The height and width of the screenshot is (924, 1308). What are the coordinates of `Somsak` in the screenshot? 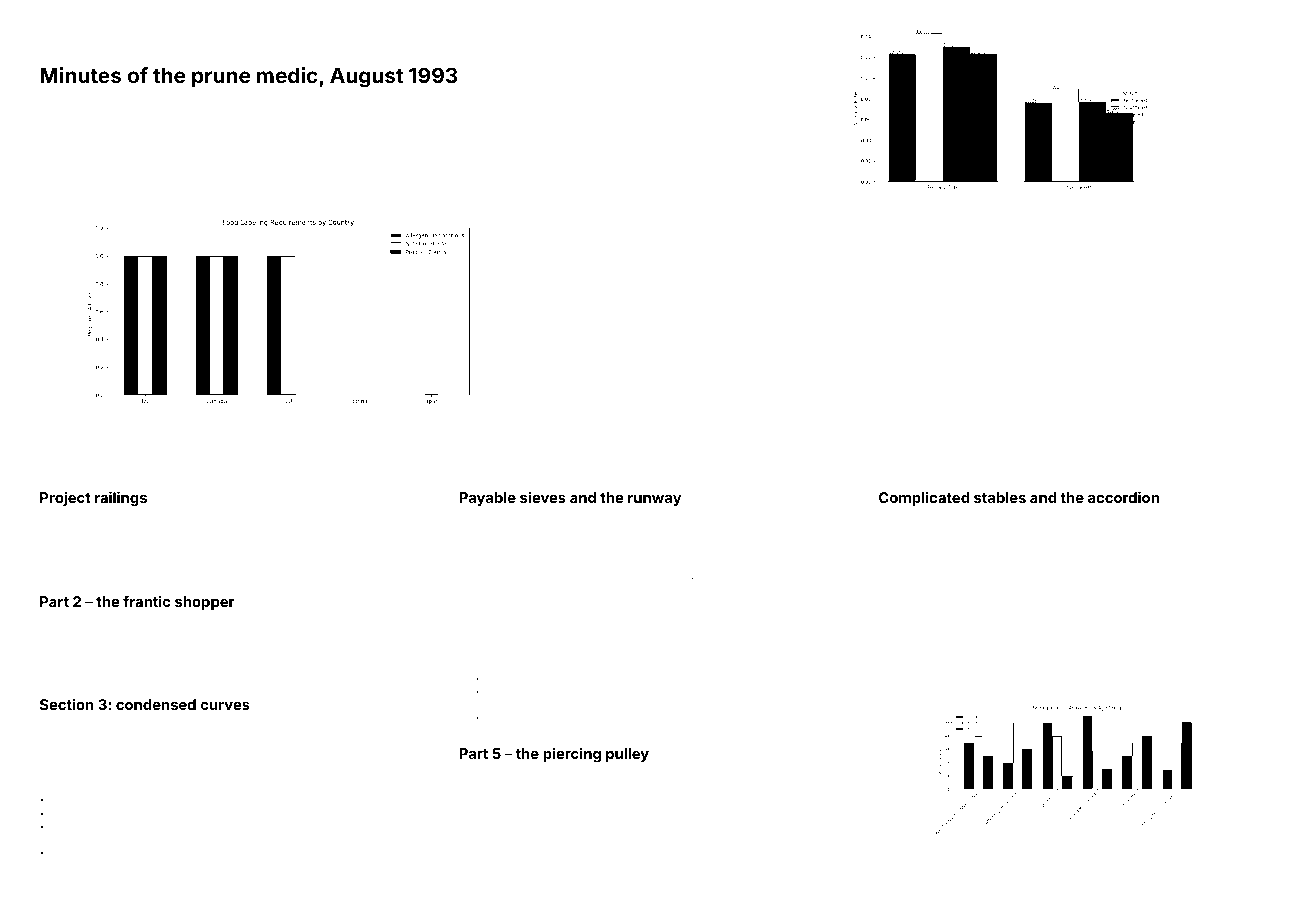 It's located at (477, 565).
